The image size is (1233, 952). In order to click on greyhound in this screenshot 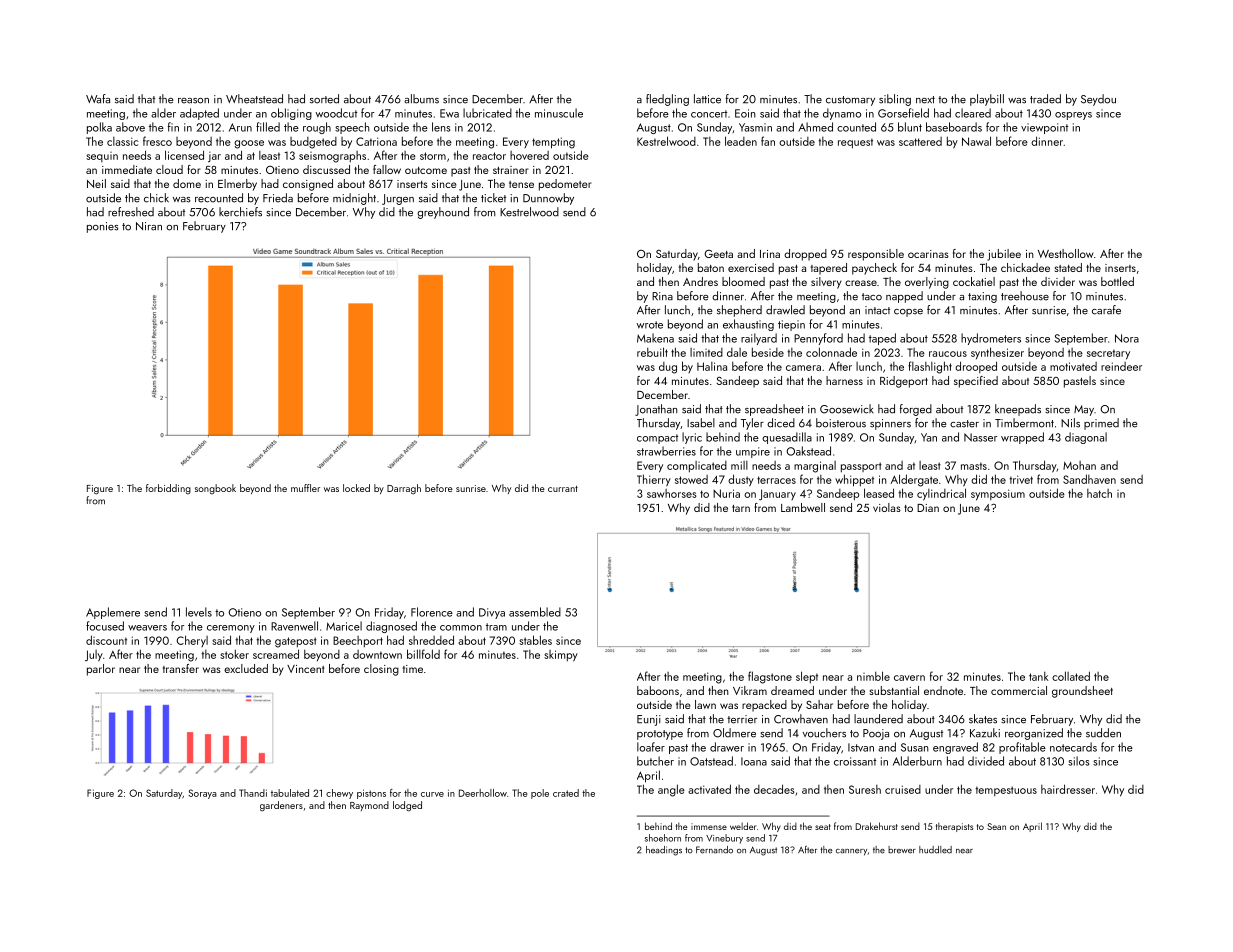, I will do `click(443, 213)`.
